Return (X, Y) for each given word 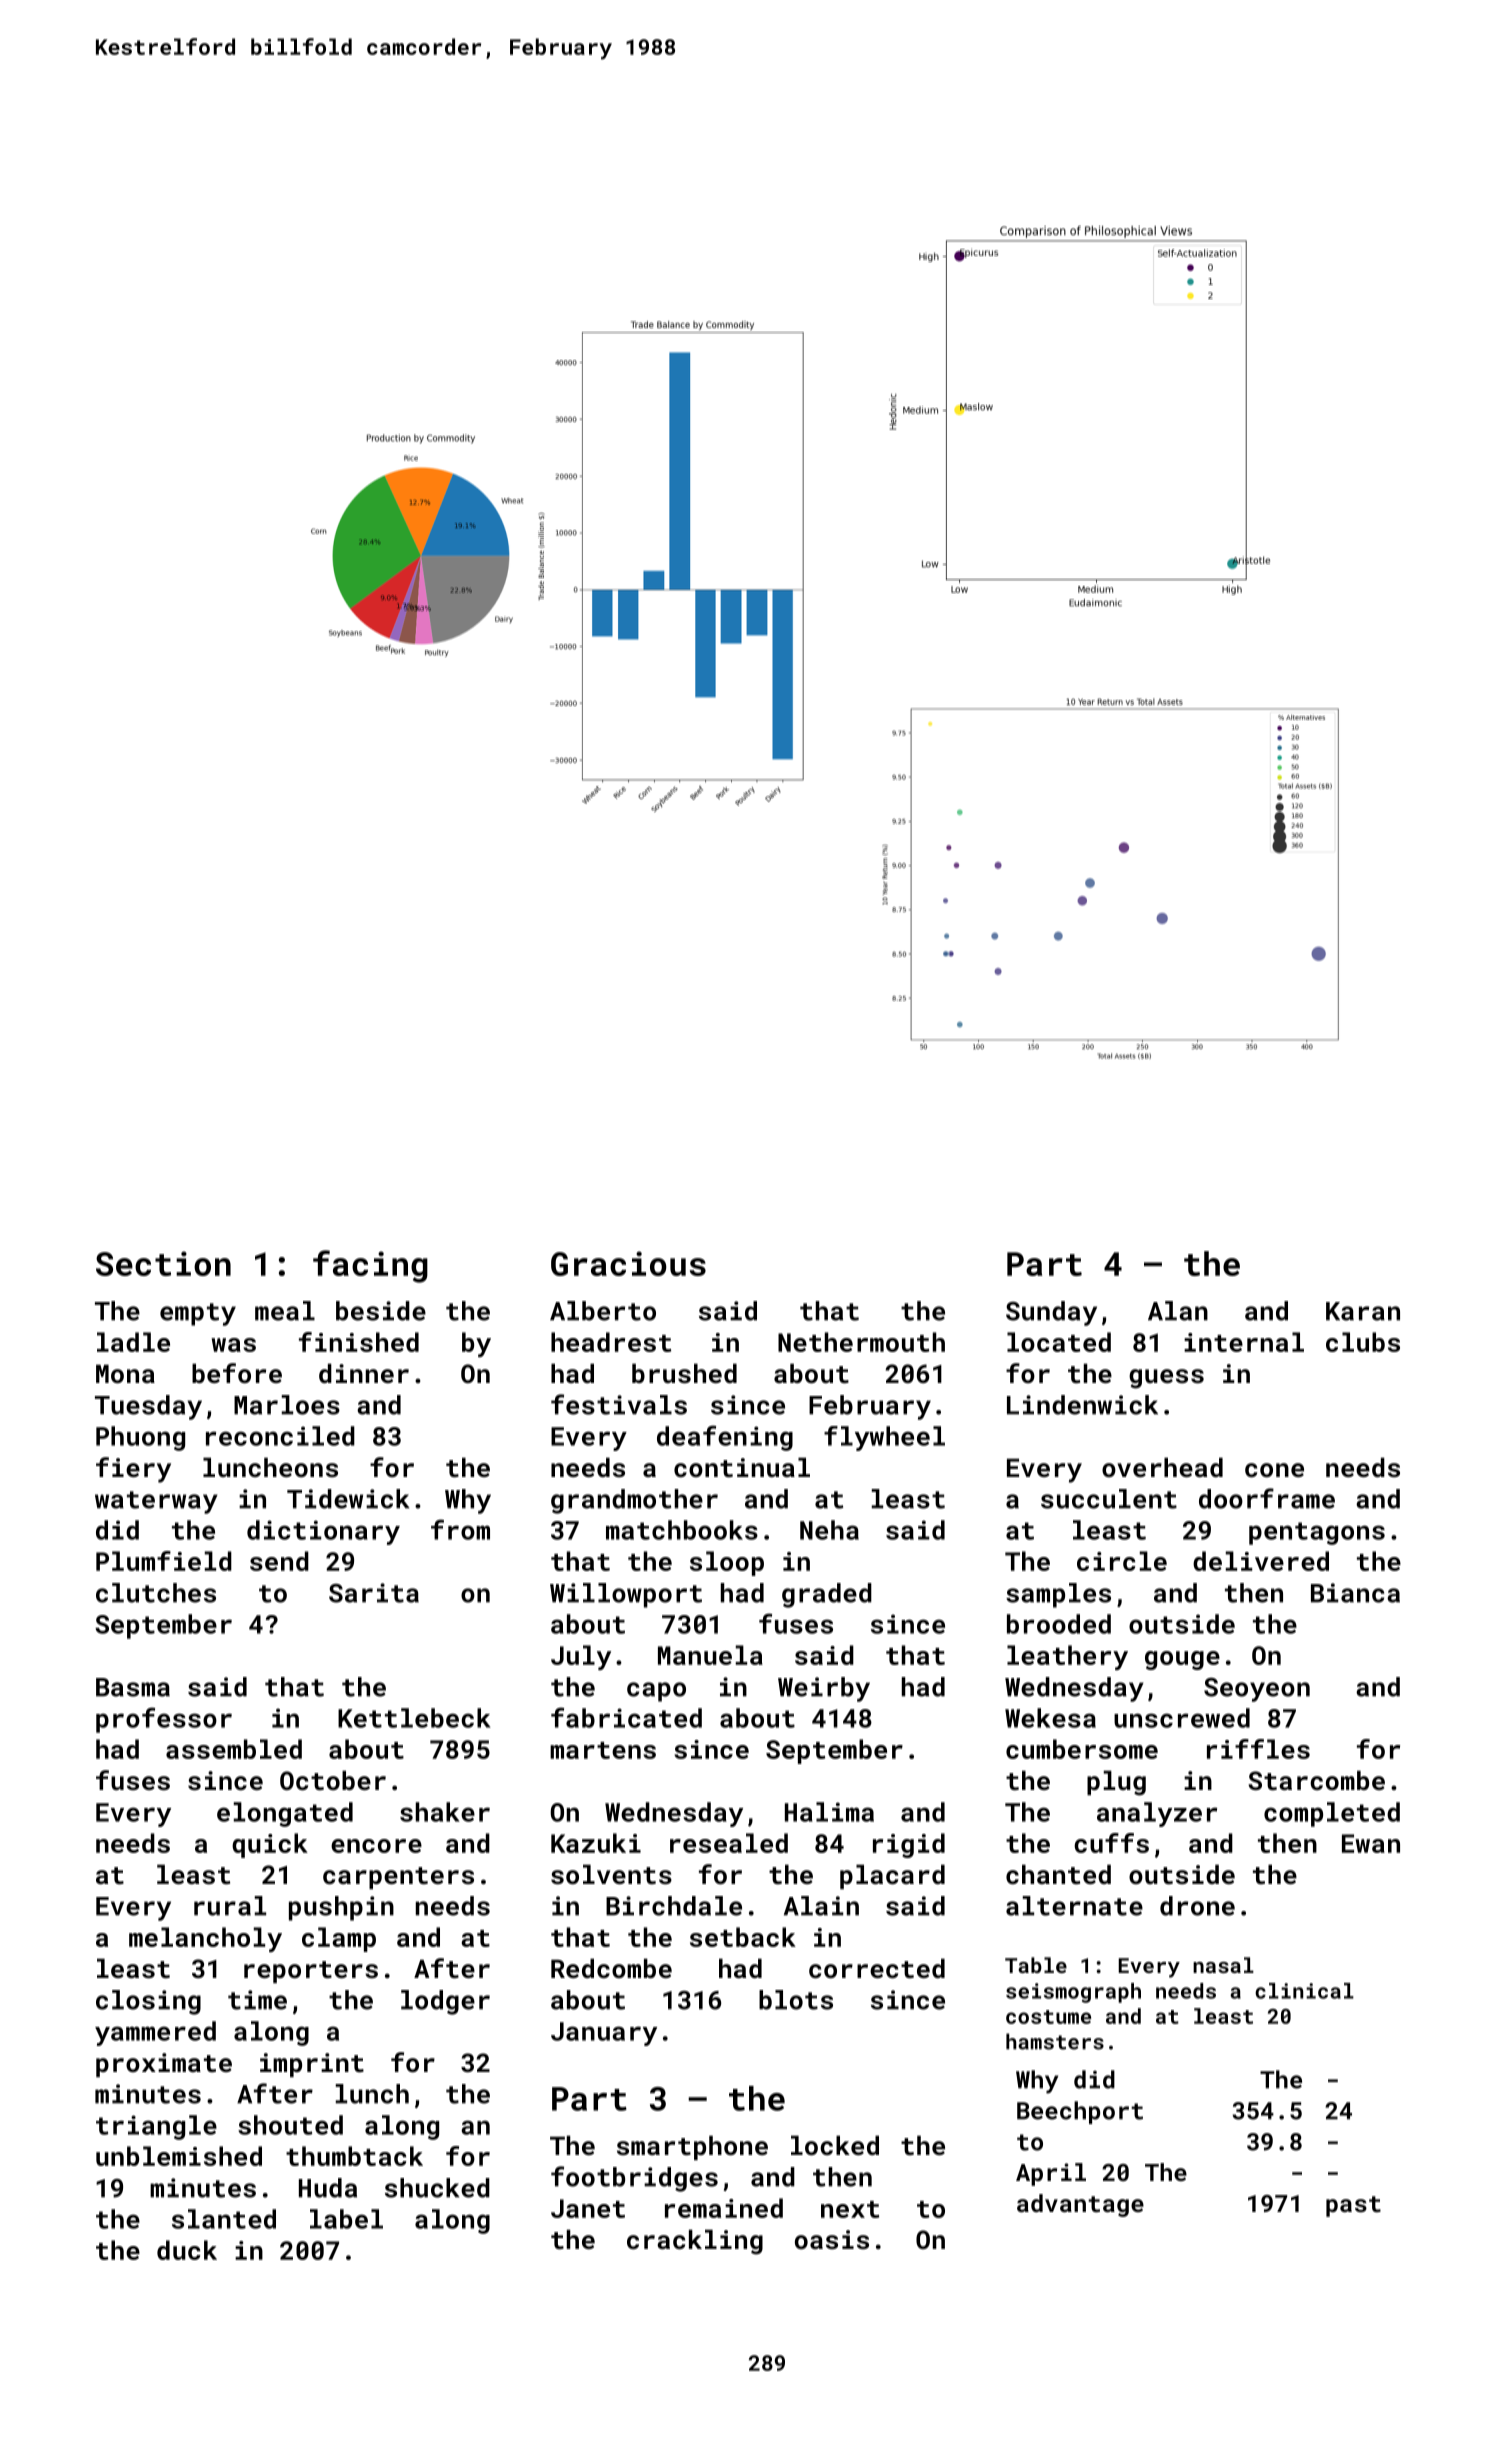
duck (187, 2250)
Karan (1363, 1311)
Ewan (1371, 1843)
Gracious (628, 1263)
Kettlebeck (414, 1718)
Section (163, 1263)
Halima (829, 1812)
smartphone (692, 2148)
